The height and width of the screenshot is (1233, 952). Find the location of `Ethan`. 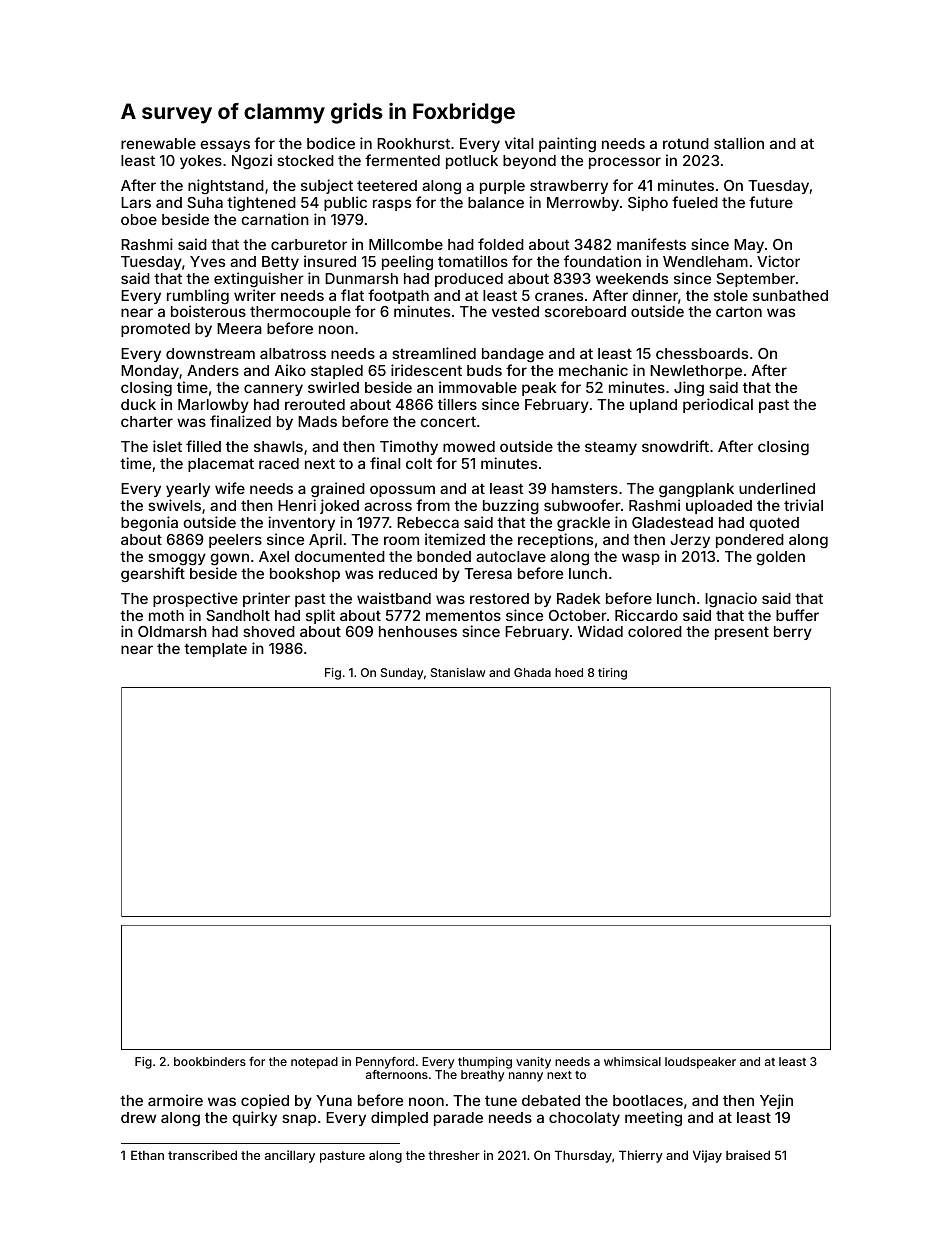

Ethan is located at coordinates (147, 1155).
